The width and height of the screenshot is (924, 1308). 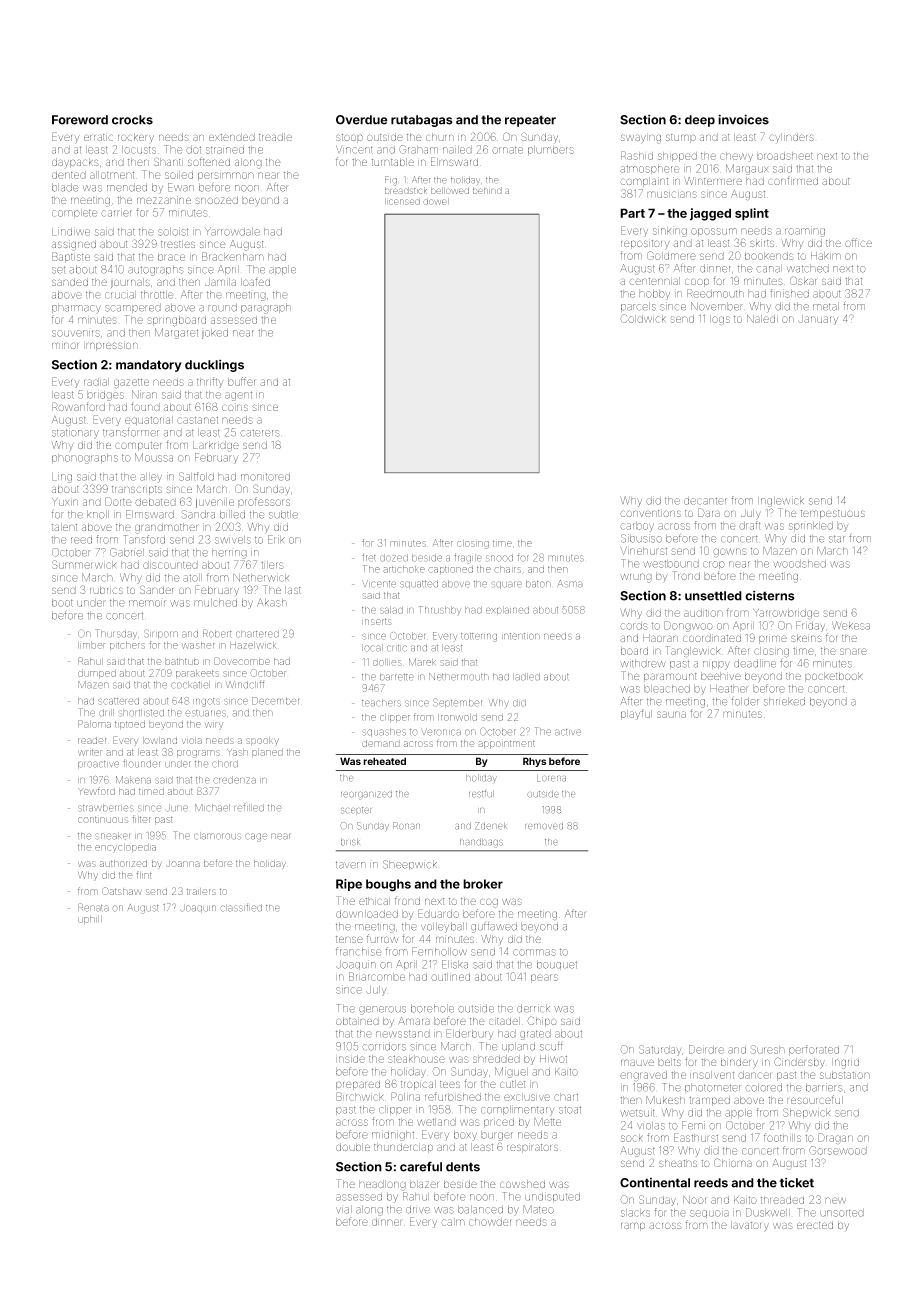 What do you see at coordinates (422, 121) in the screenshot?
I see `rutabagas` at bounding box center [422, 121].
